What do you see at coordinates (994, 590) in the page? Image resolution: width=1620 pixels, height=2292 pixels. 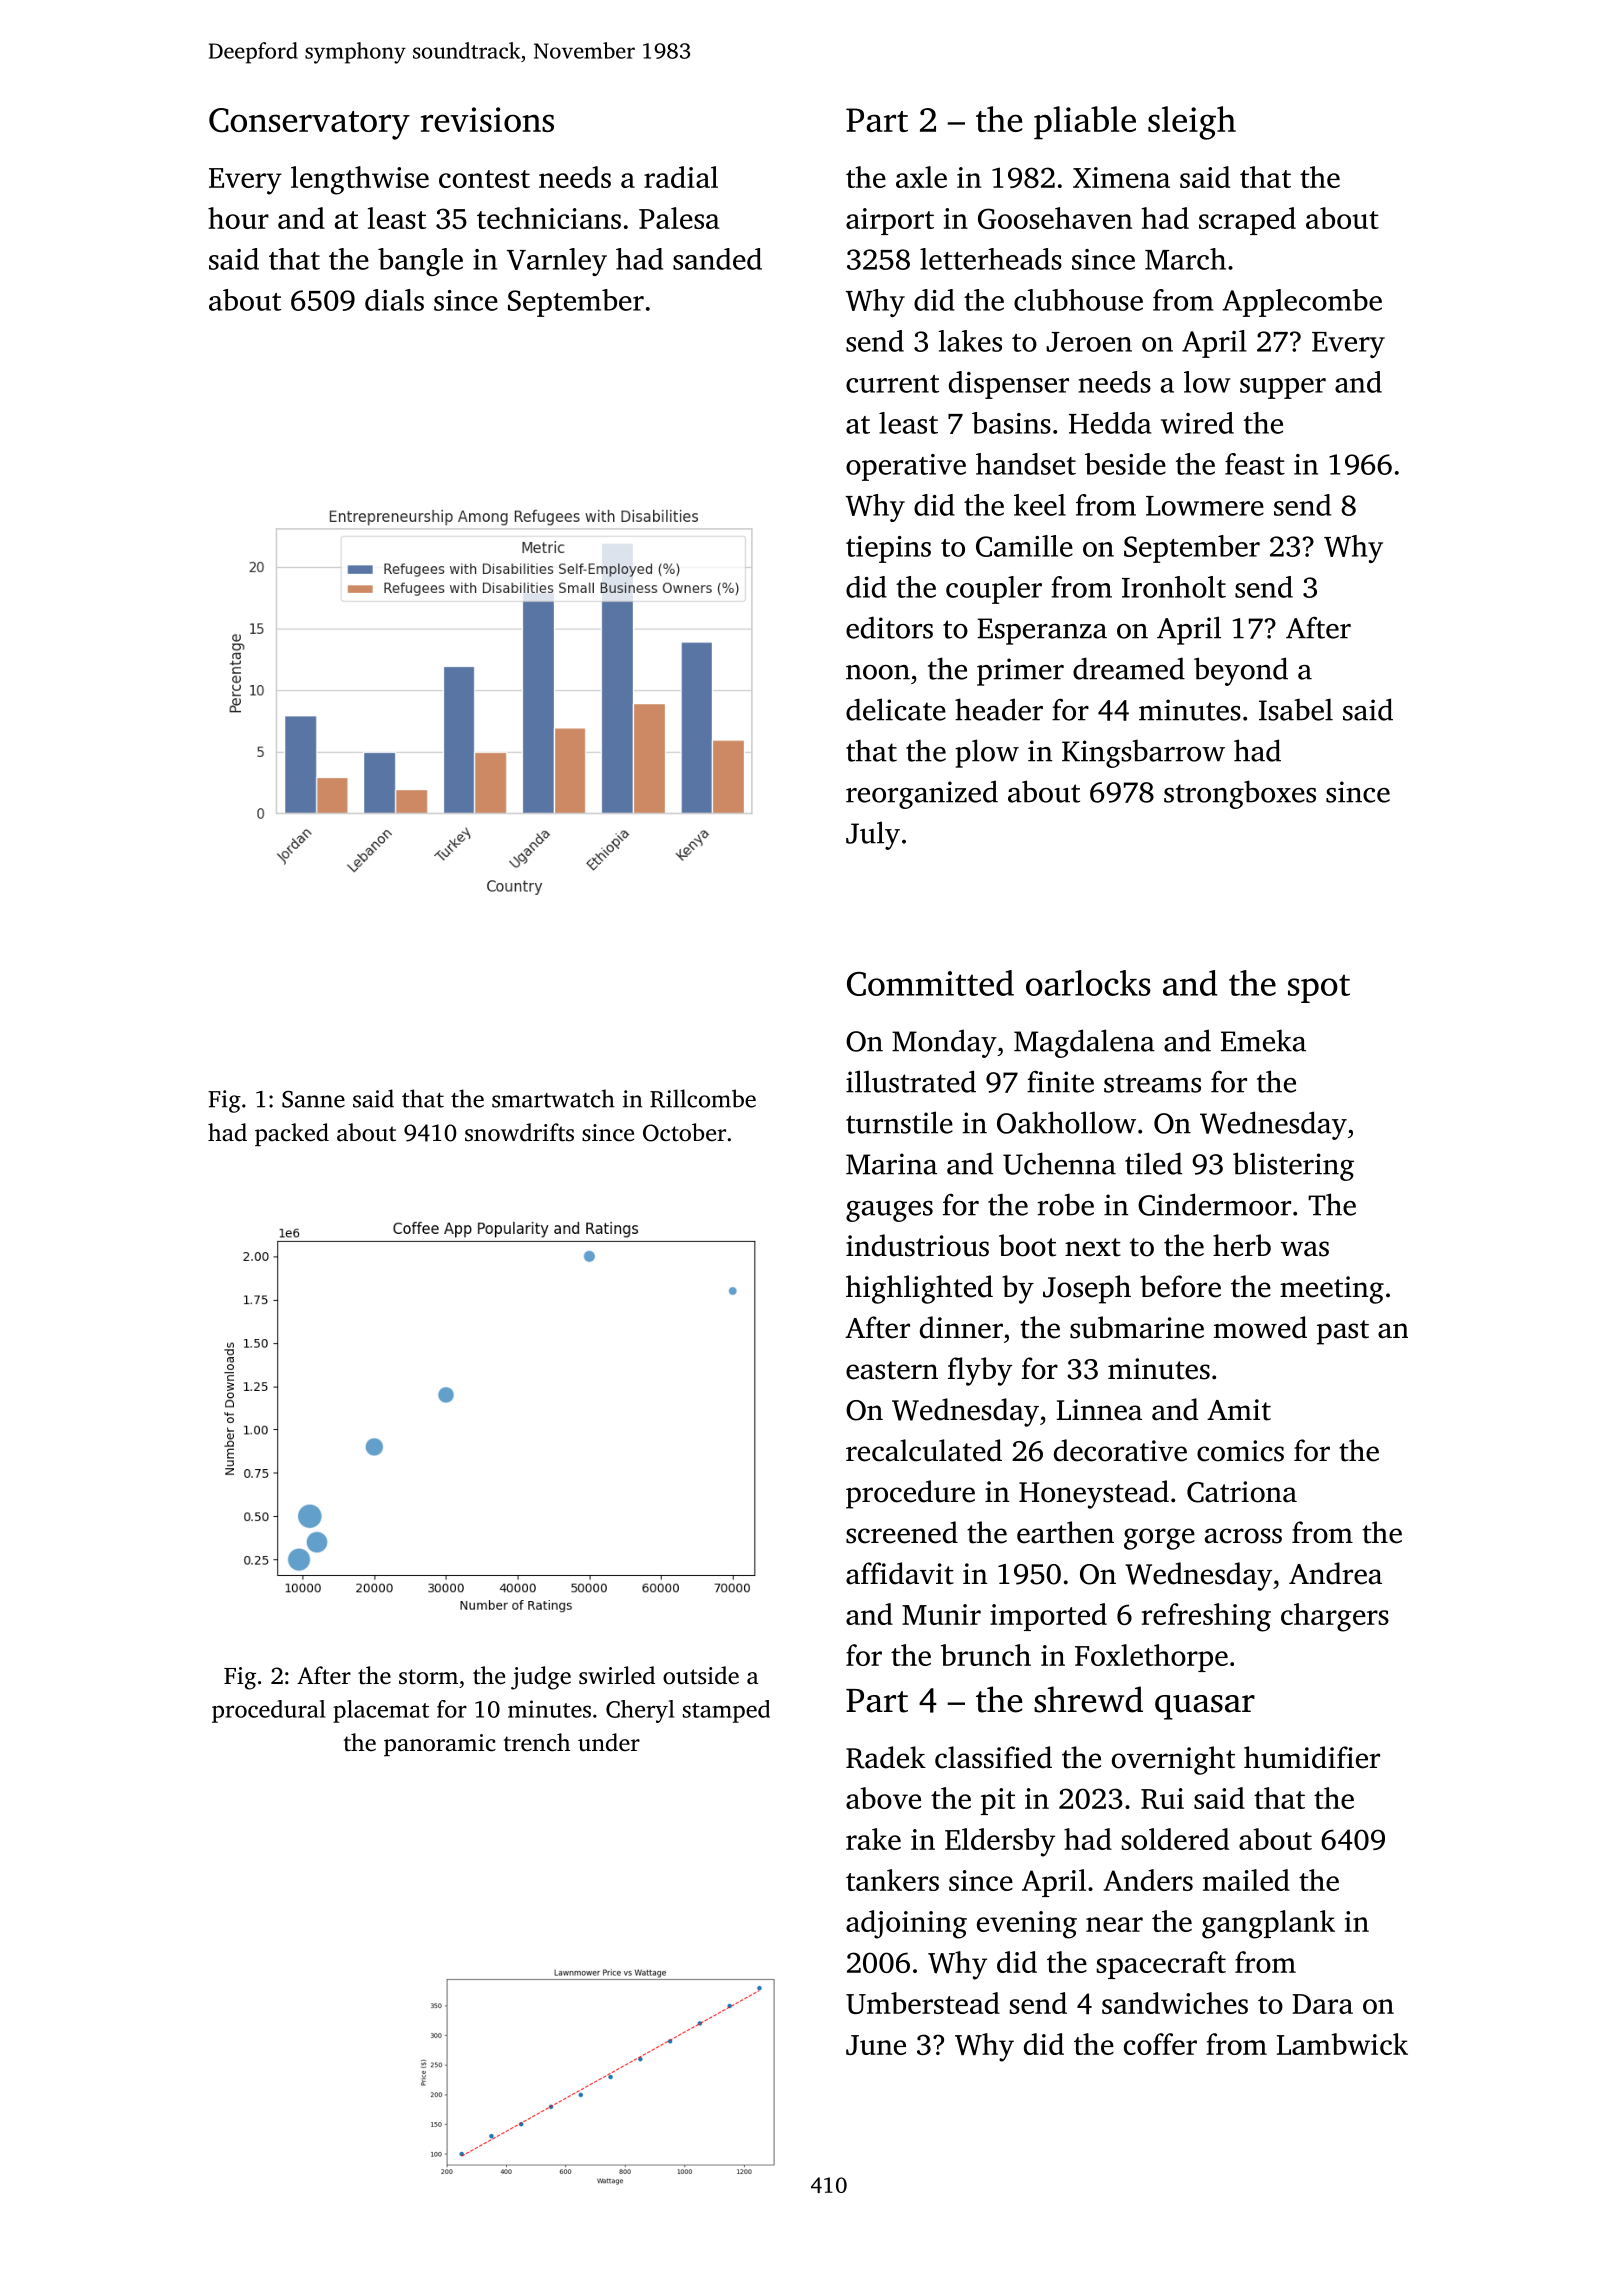 I see `coupler` at bounding box center [994, 590].
